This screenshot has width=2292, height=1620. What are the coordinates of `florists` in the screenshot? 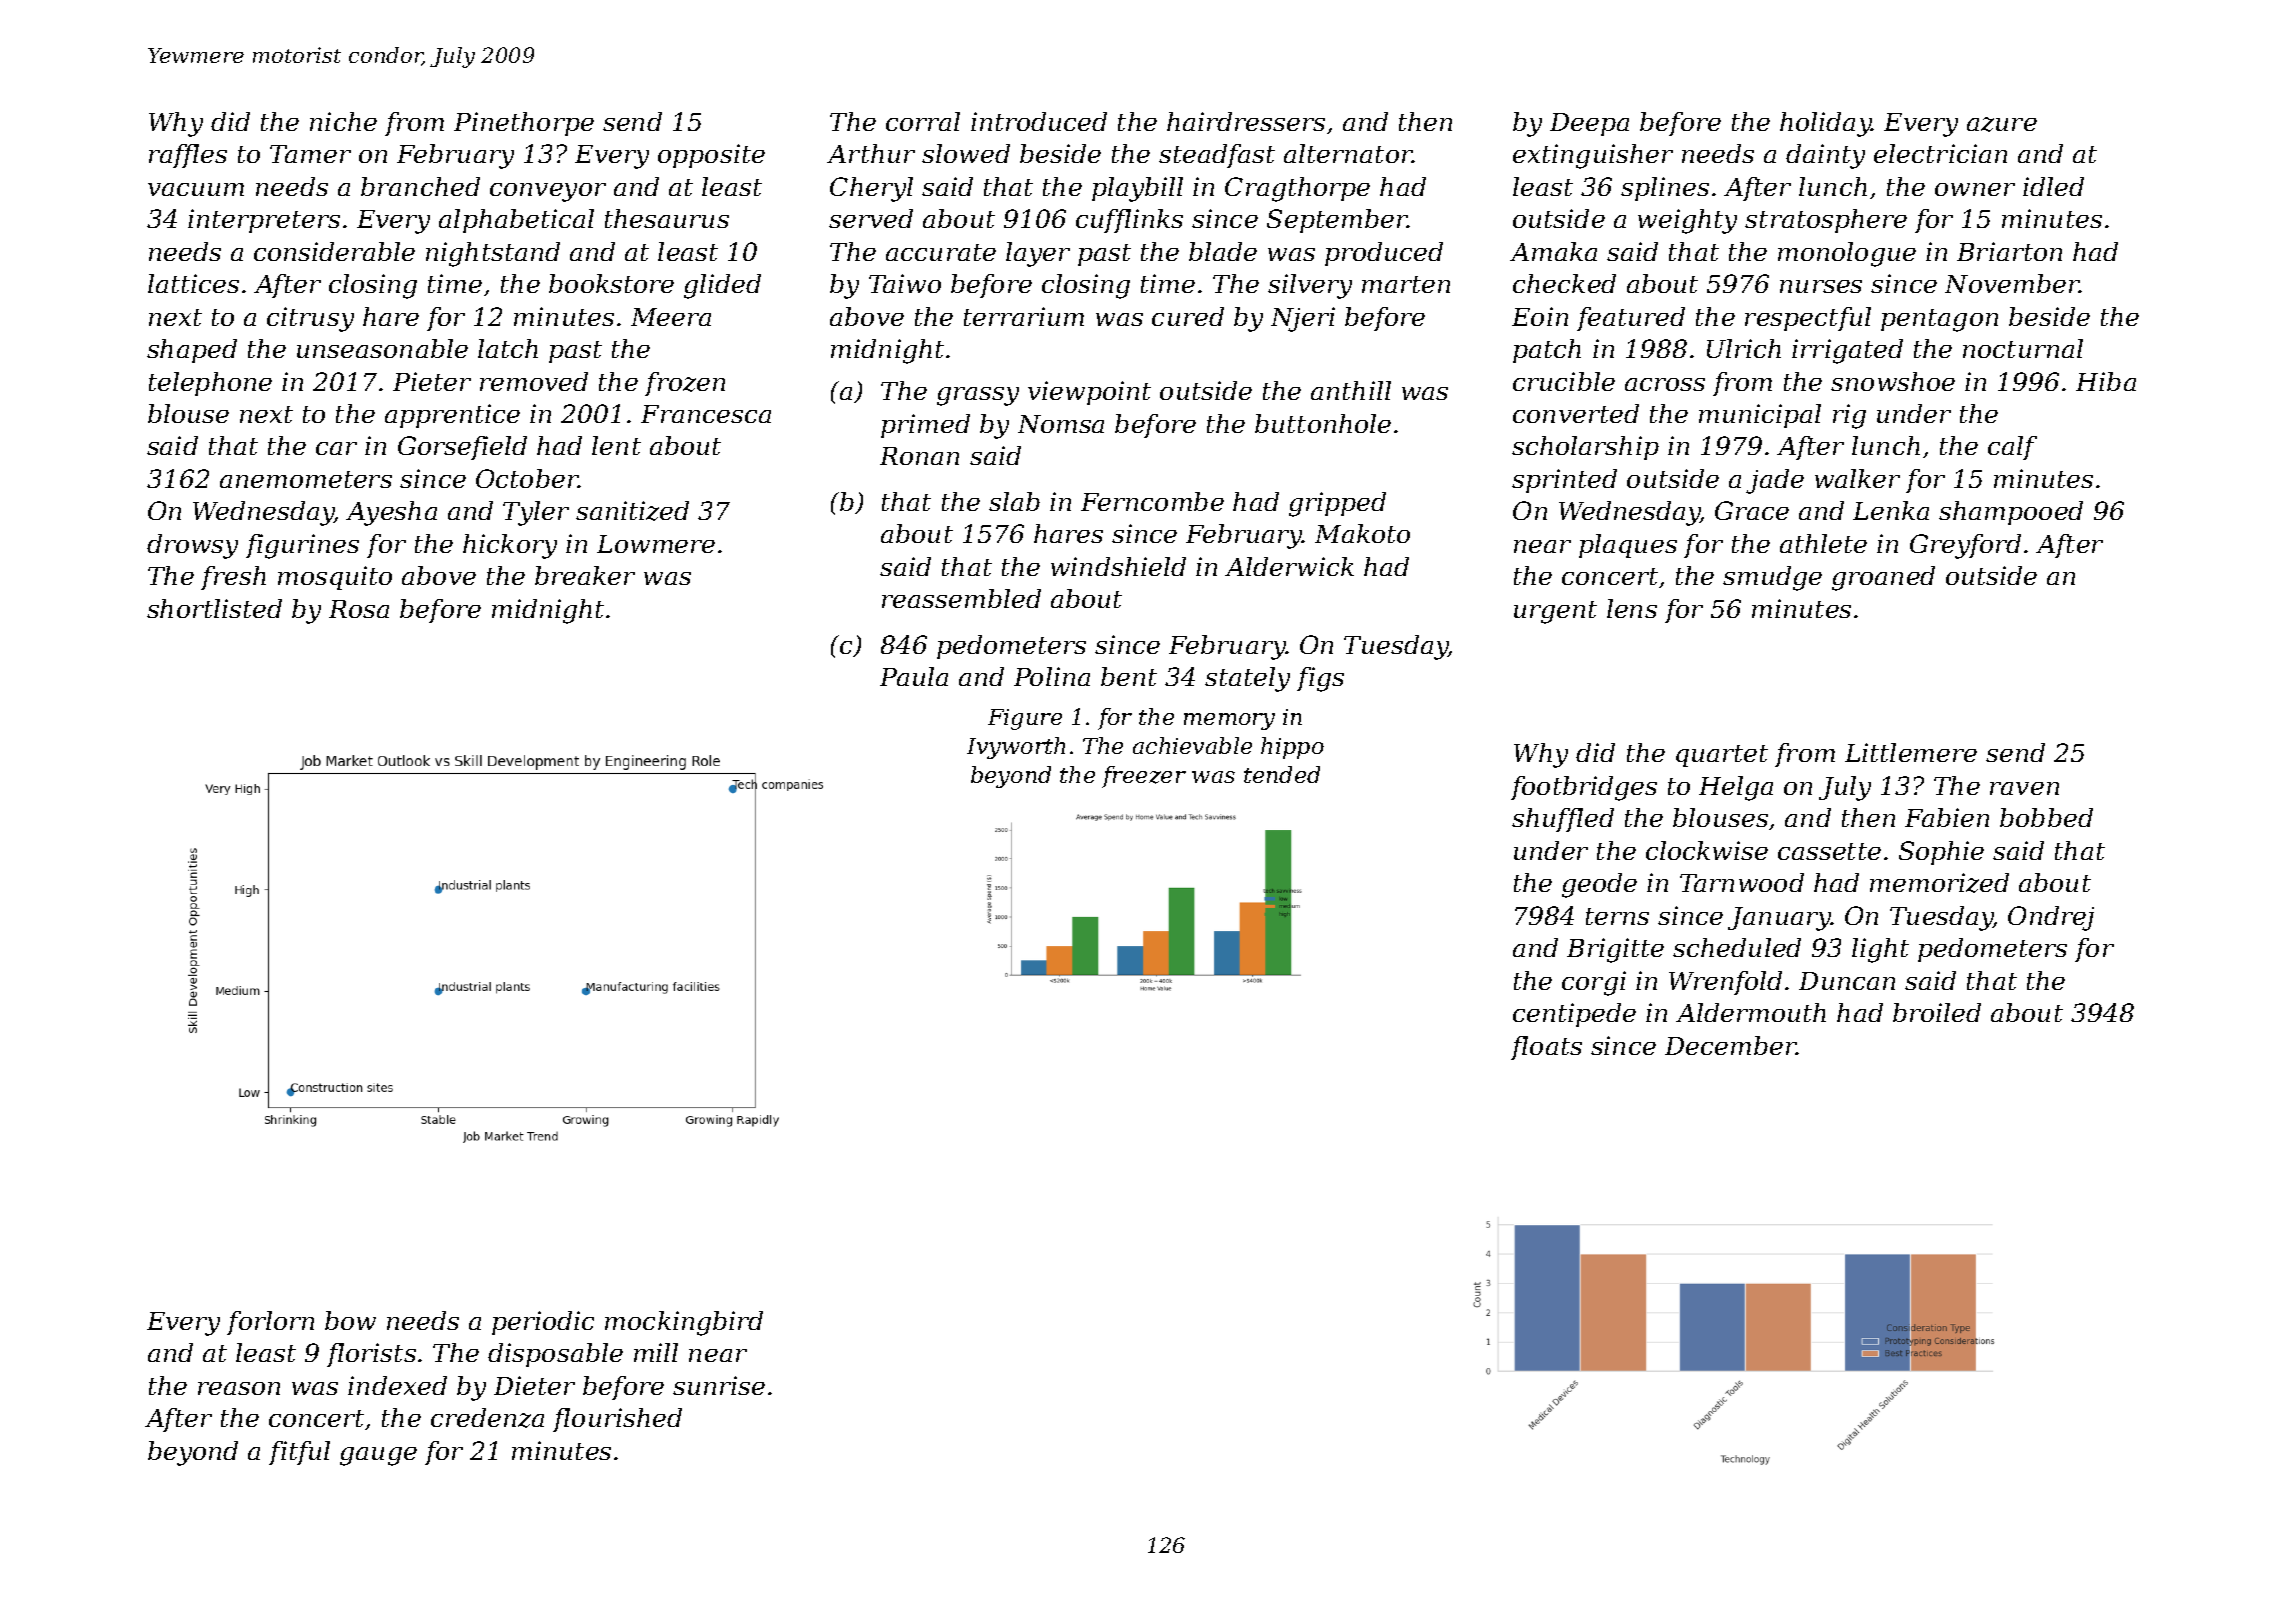 It's located at (371, 1355).
